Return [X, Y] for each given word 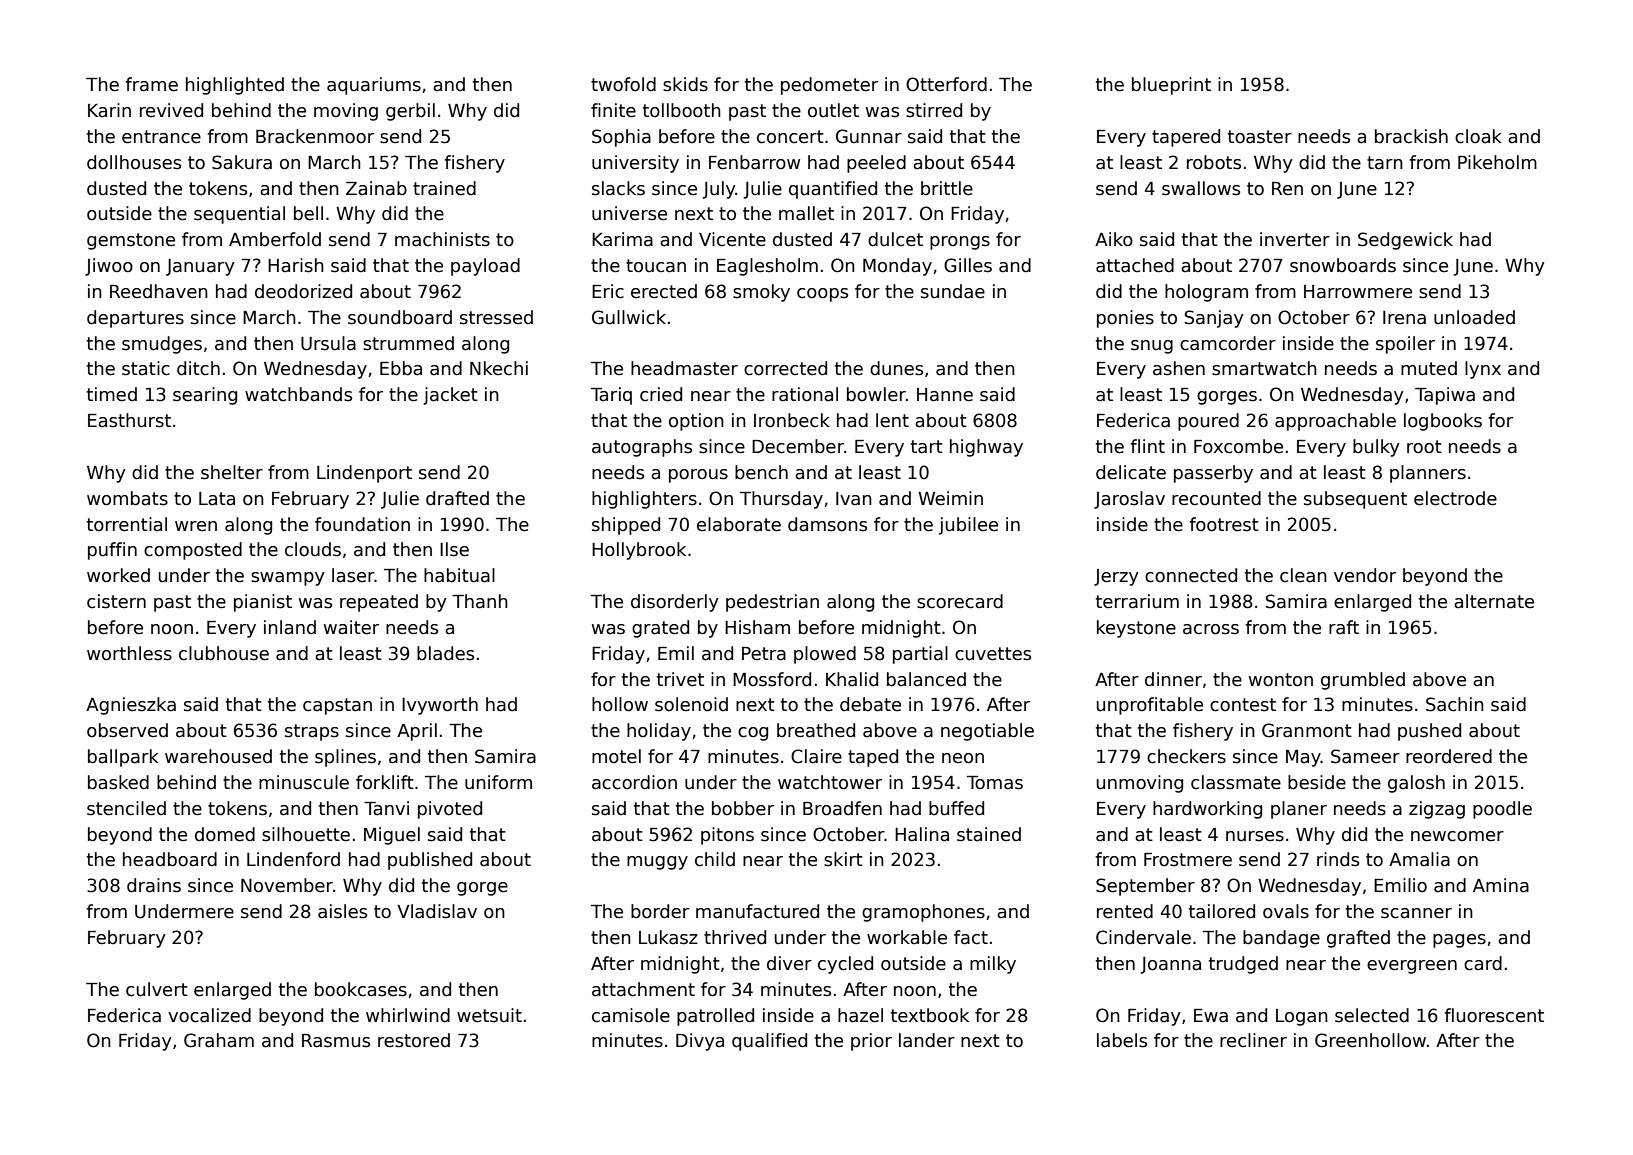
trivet [680, 679]
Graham [219, 1040]
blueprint [1171, 86]
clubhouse [224, 653]
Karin [109, 110]
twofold [623, 84]
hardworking [1207, 810]
